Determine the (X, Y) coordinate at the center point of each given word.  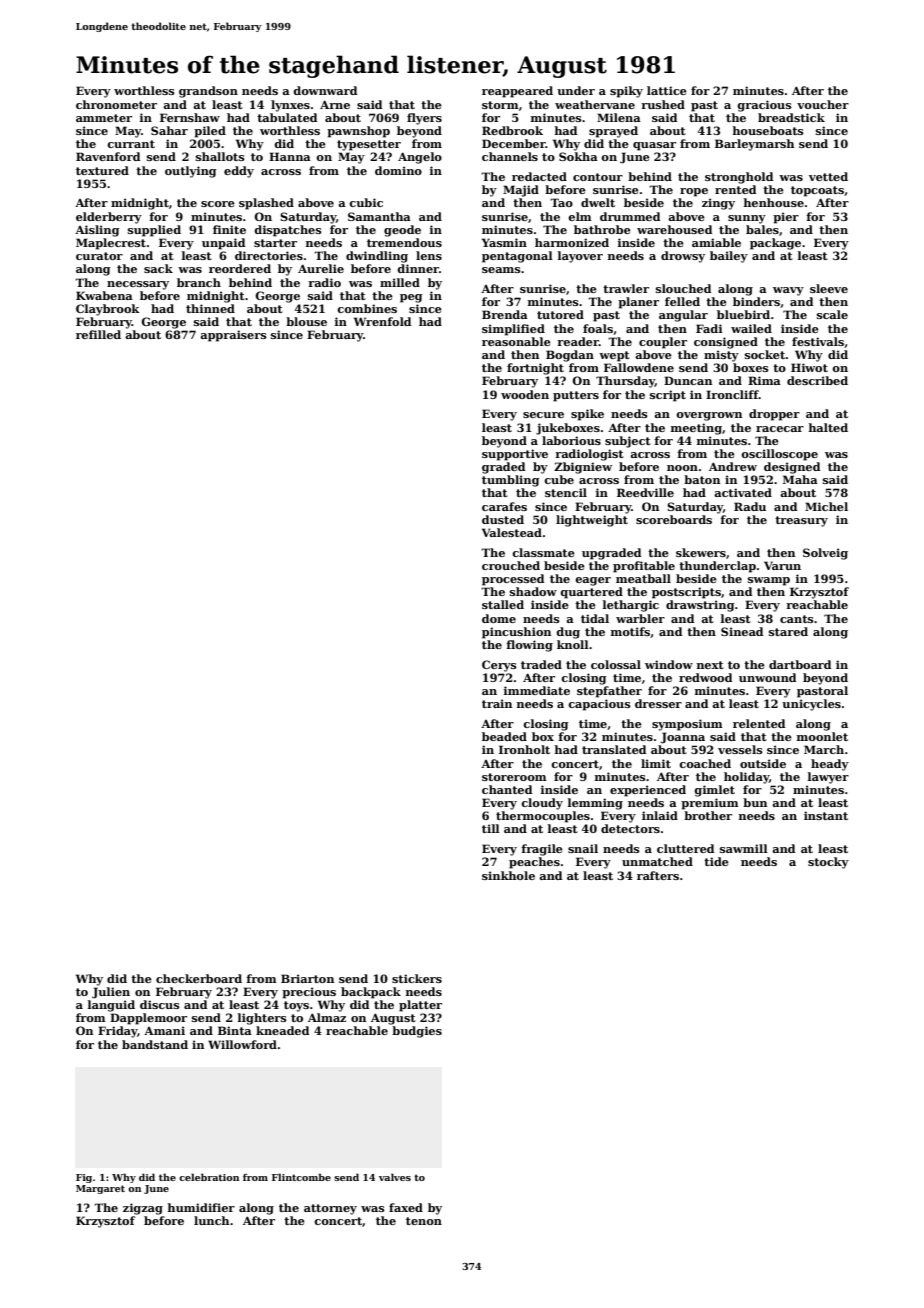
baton (702, 479)
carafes (504, 506)
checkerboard (199, 978)
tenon (424, 1221)
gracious (764, 106)
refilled (98, 334)
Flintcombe (301, 1177)
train (497, 703)
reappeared (517, 92)
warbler (640, 618)
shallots (220, 156)
